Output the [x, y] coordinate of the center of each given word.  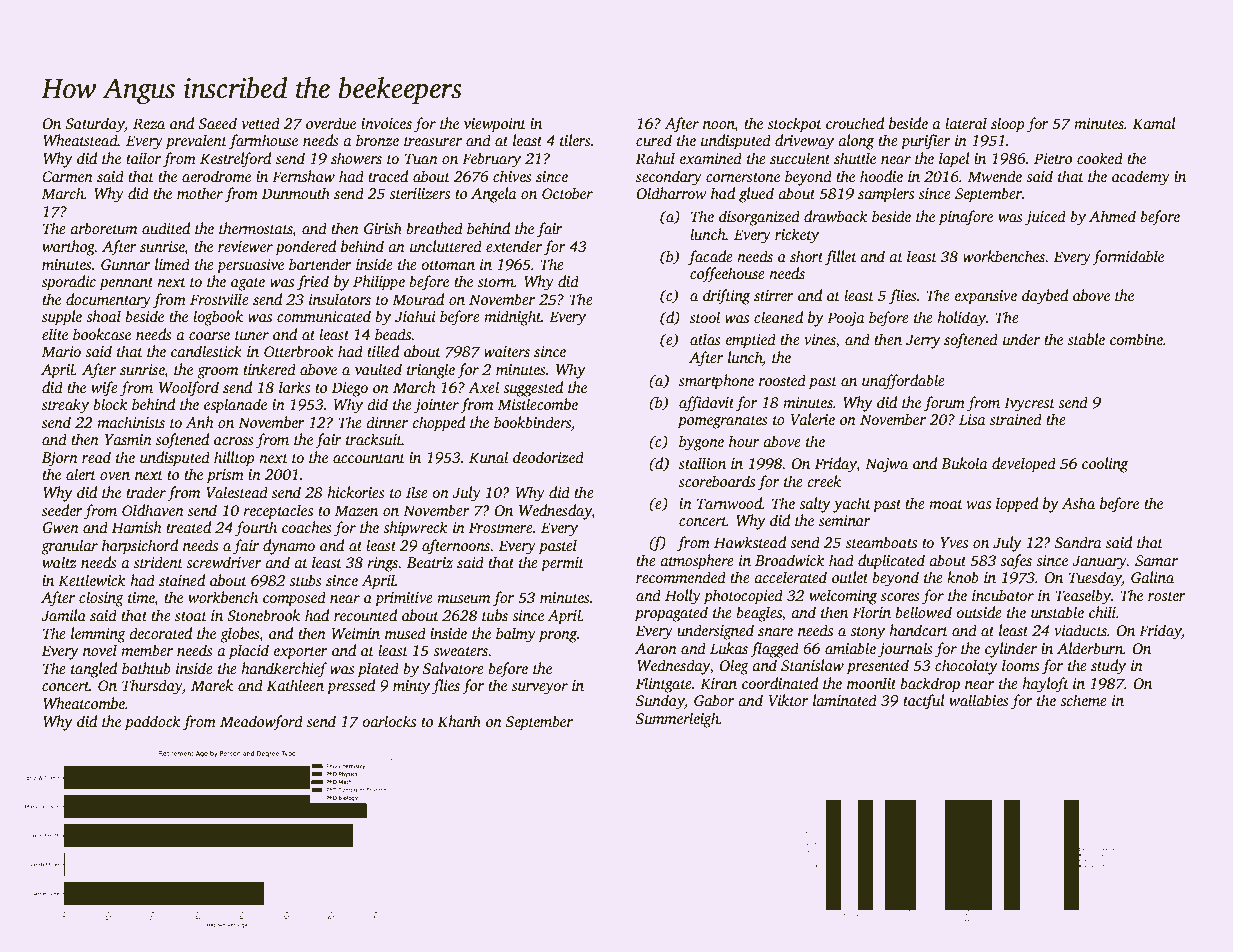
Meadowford [261, 723]
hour [744, 441]
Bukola [964, 463]
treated [188, 527]
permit [562, 564]
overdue [331, 123]
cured [654, 140]
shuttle [855, 158]
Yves [954, 542]
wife [104, 389]
